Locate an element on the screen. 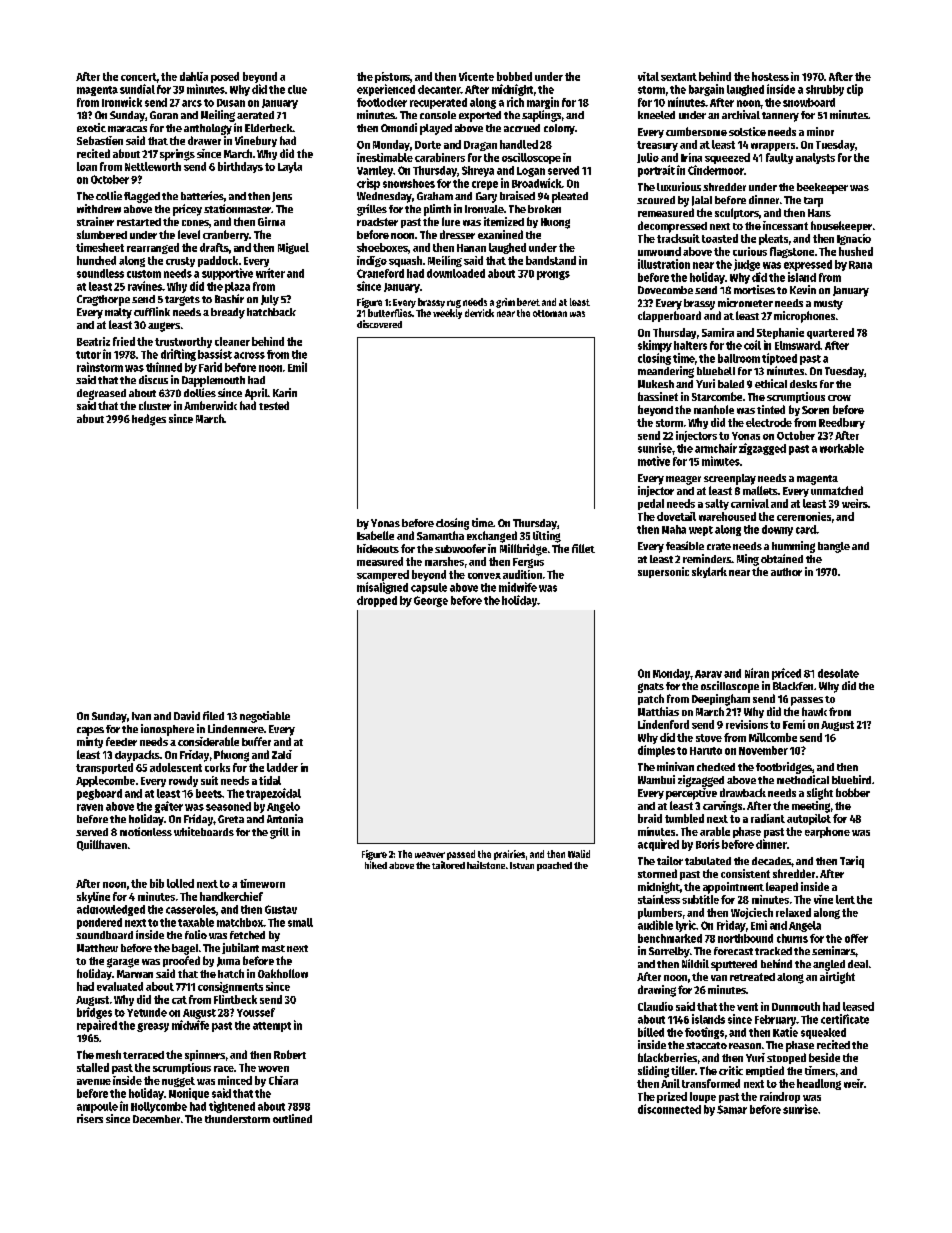 Image resolution: width=952 pixels, height=1233 pixels. Kevin is located at coordinates (803, 289).
